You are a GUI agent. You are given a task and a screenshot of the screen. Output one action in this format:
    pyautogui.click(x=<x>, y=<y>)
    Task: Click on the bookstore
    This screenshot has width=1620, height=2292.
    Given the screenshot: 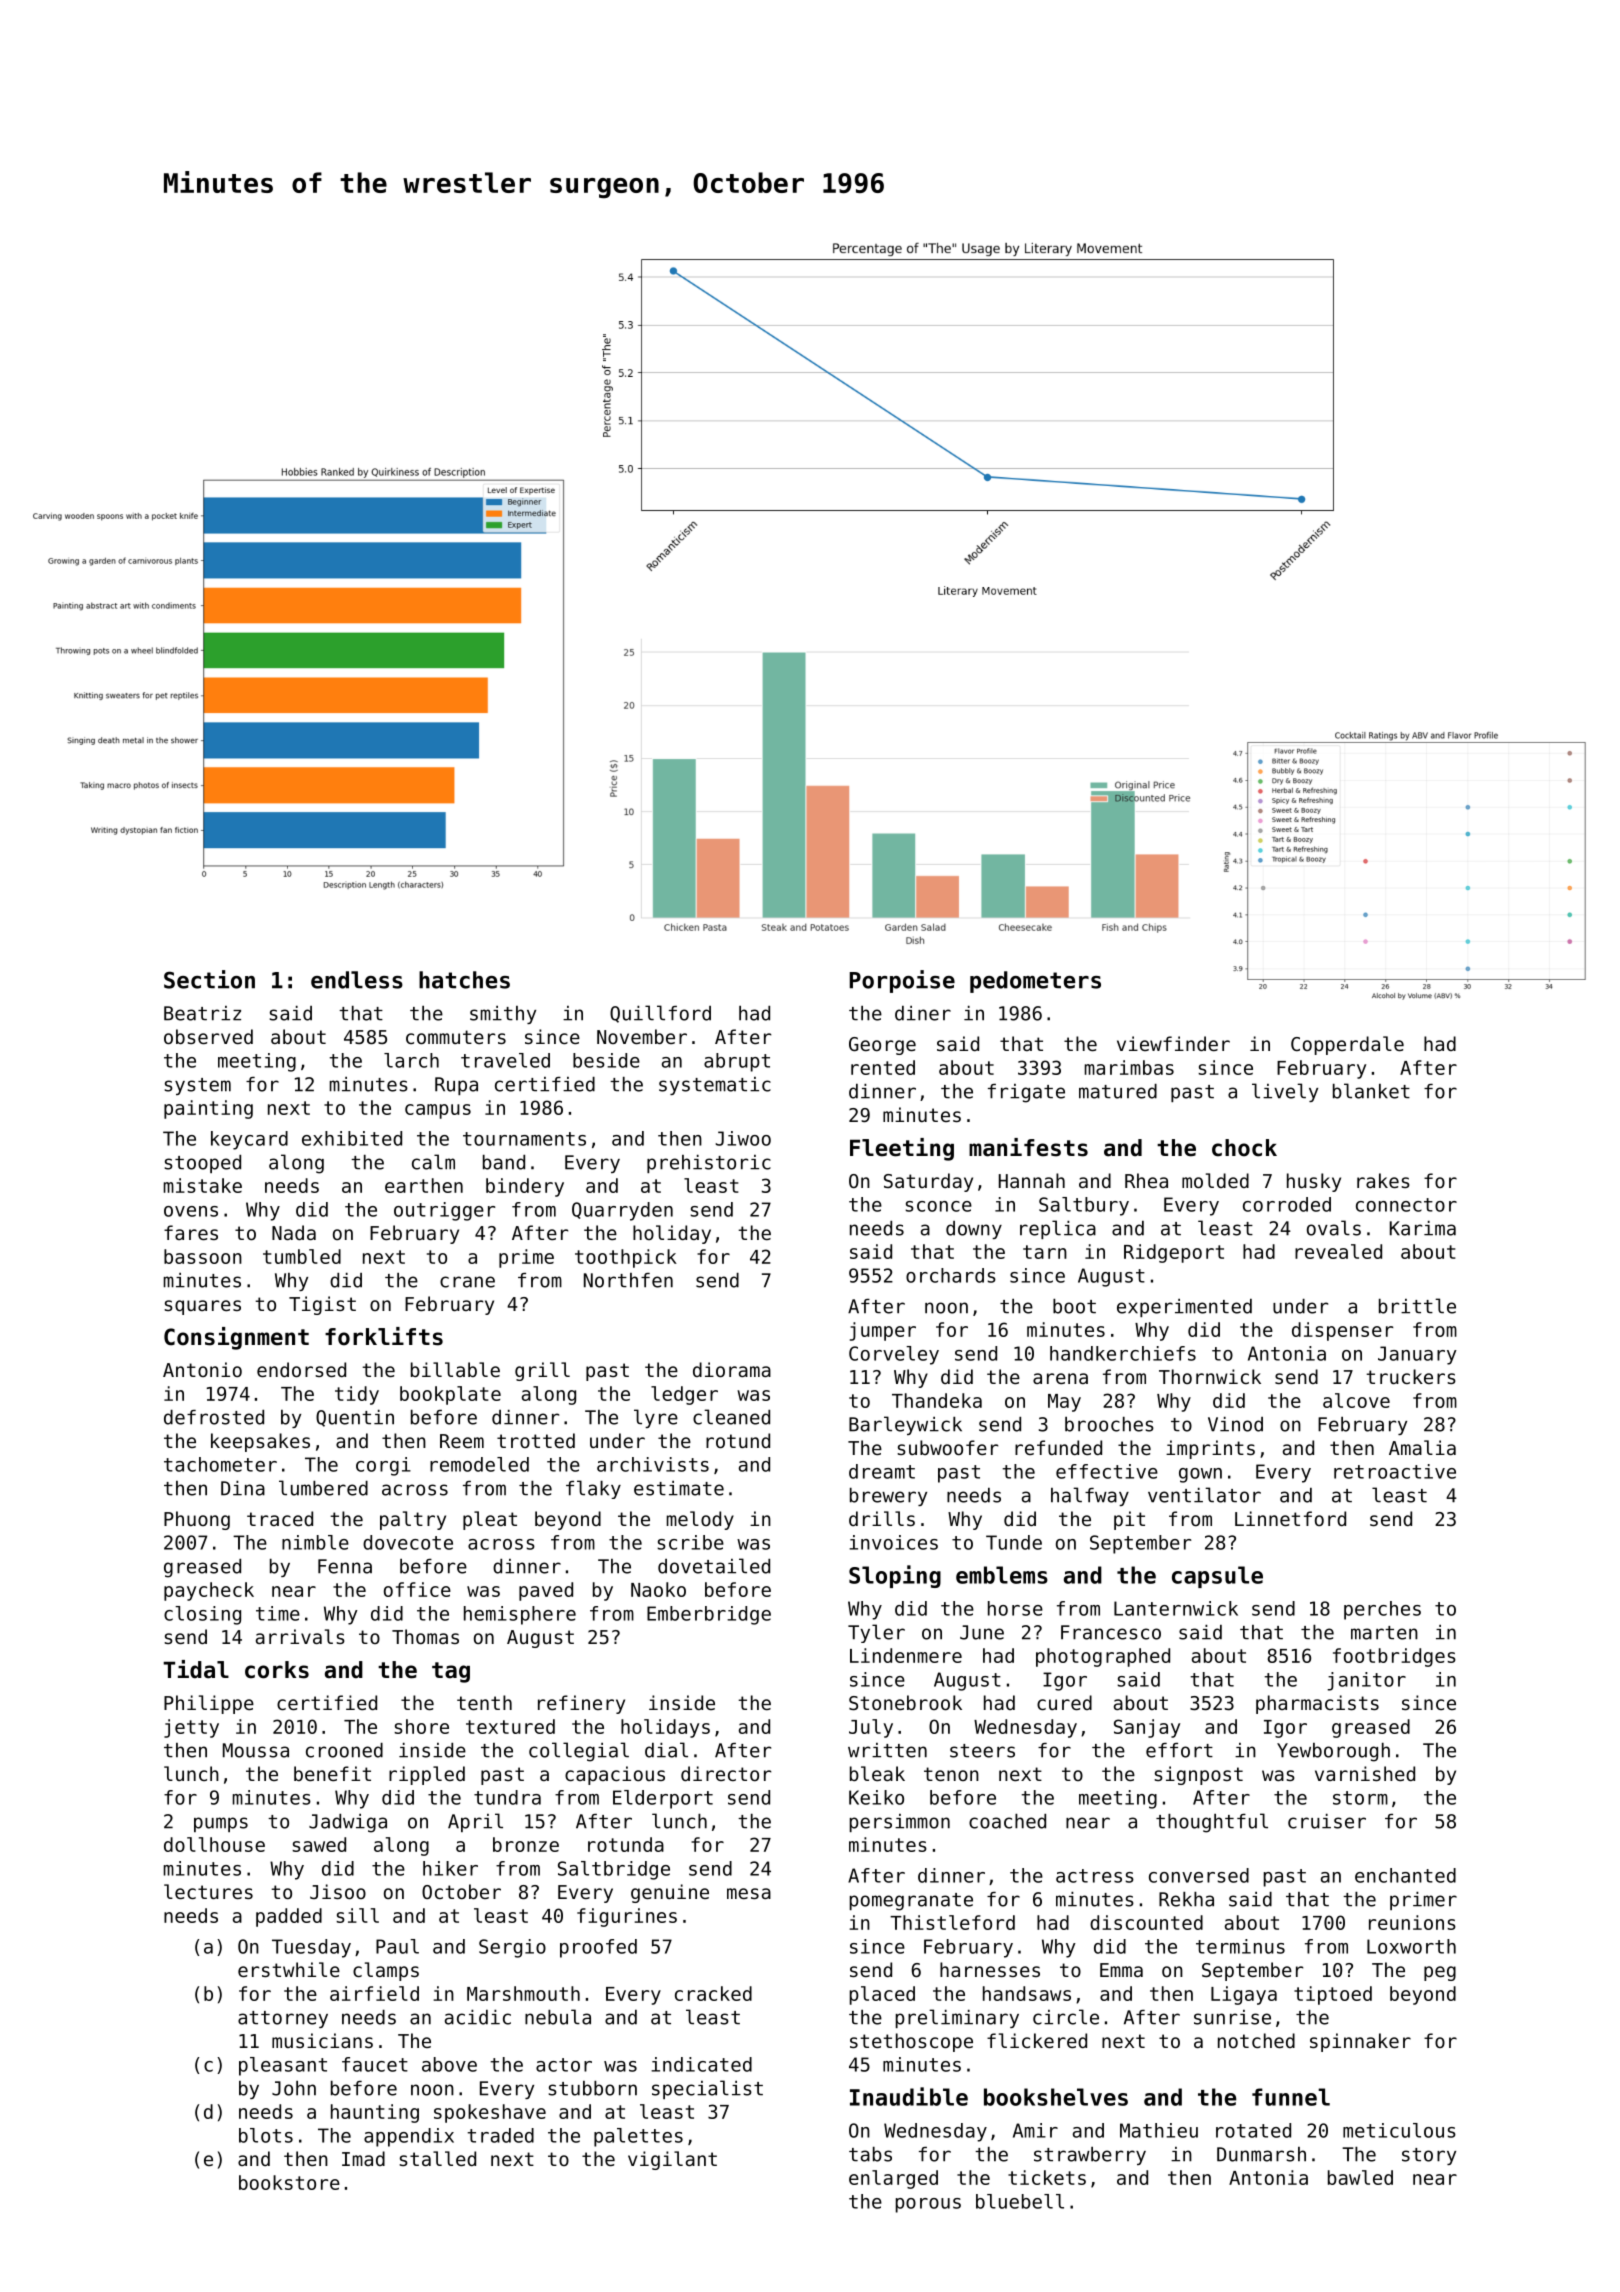 What is the action you would take?
    pyautogui.click(x=289, y=2182)
